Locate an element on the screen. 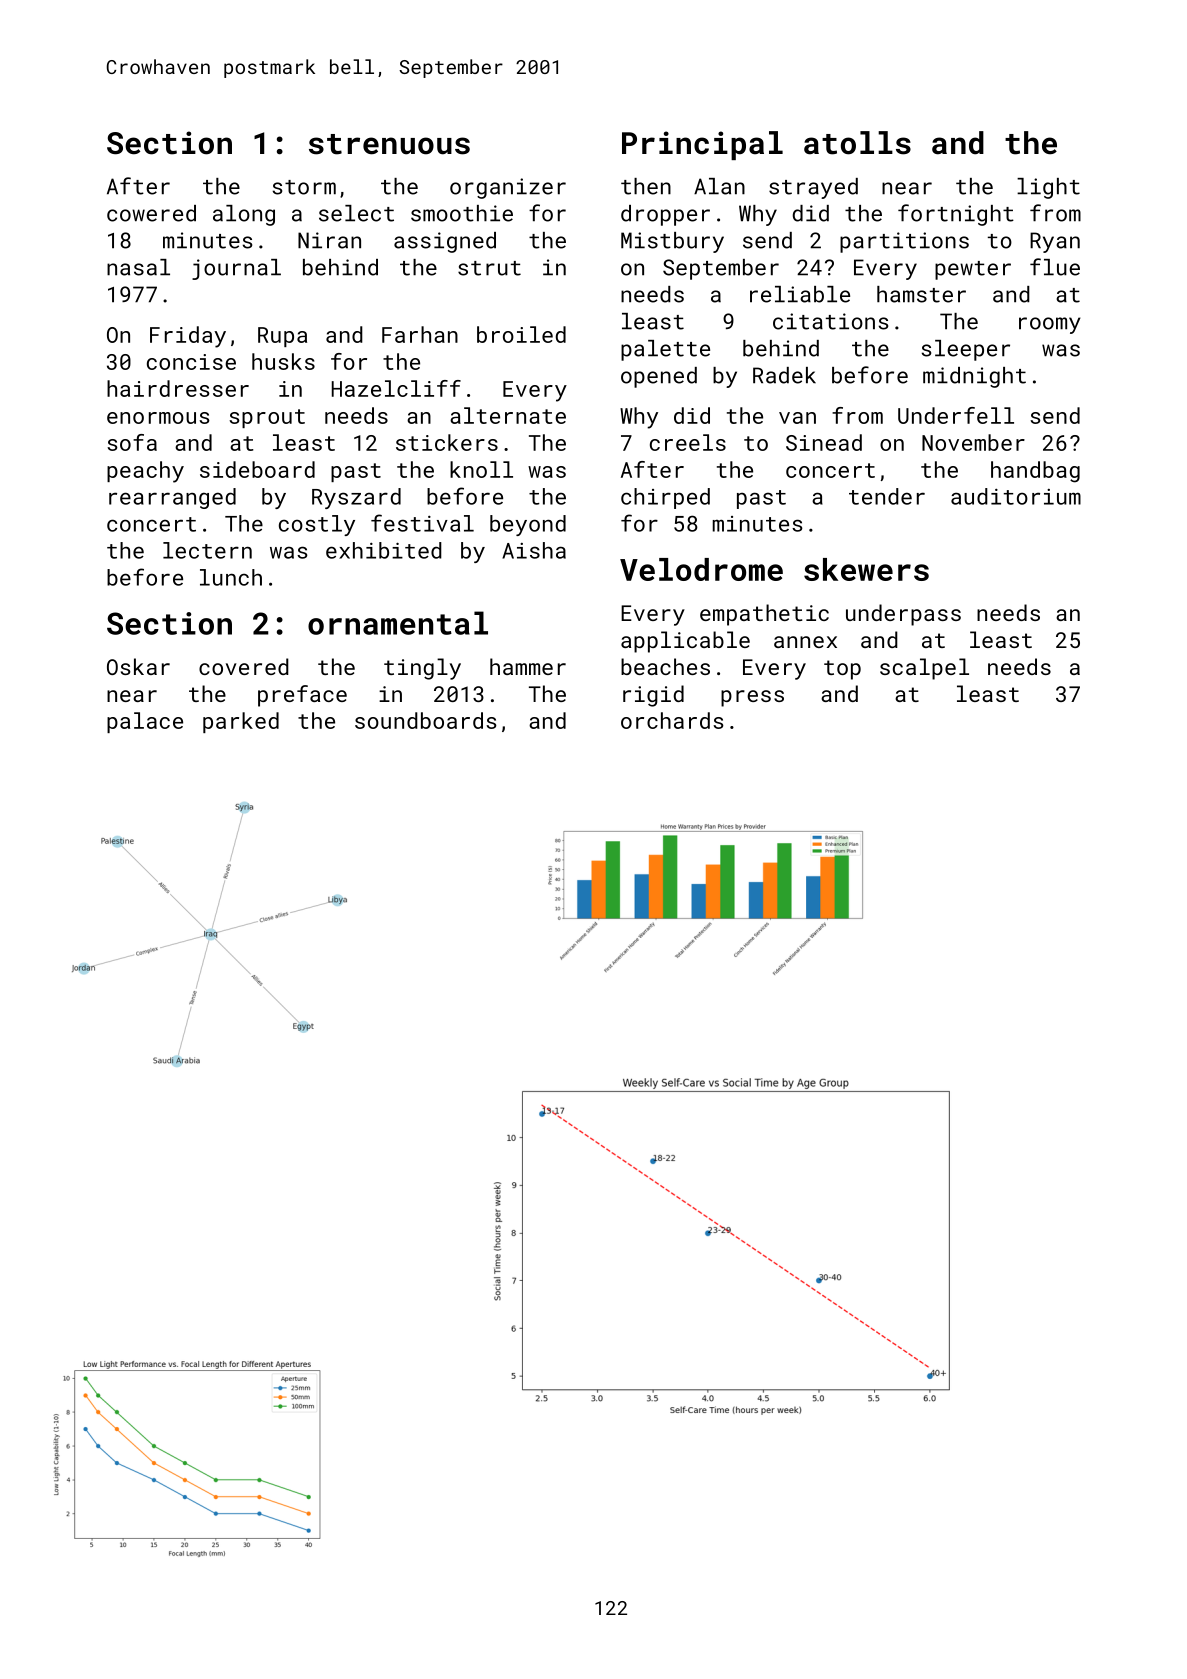 The height and width of the screenshot is (1679, 1187). Mistbury is located at coordinates (672, 242).
